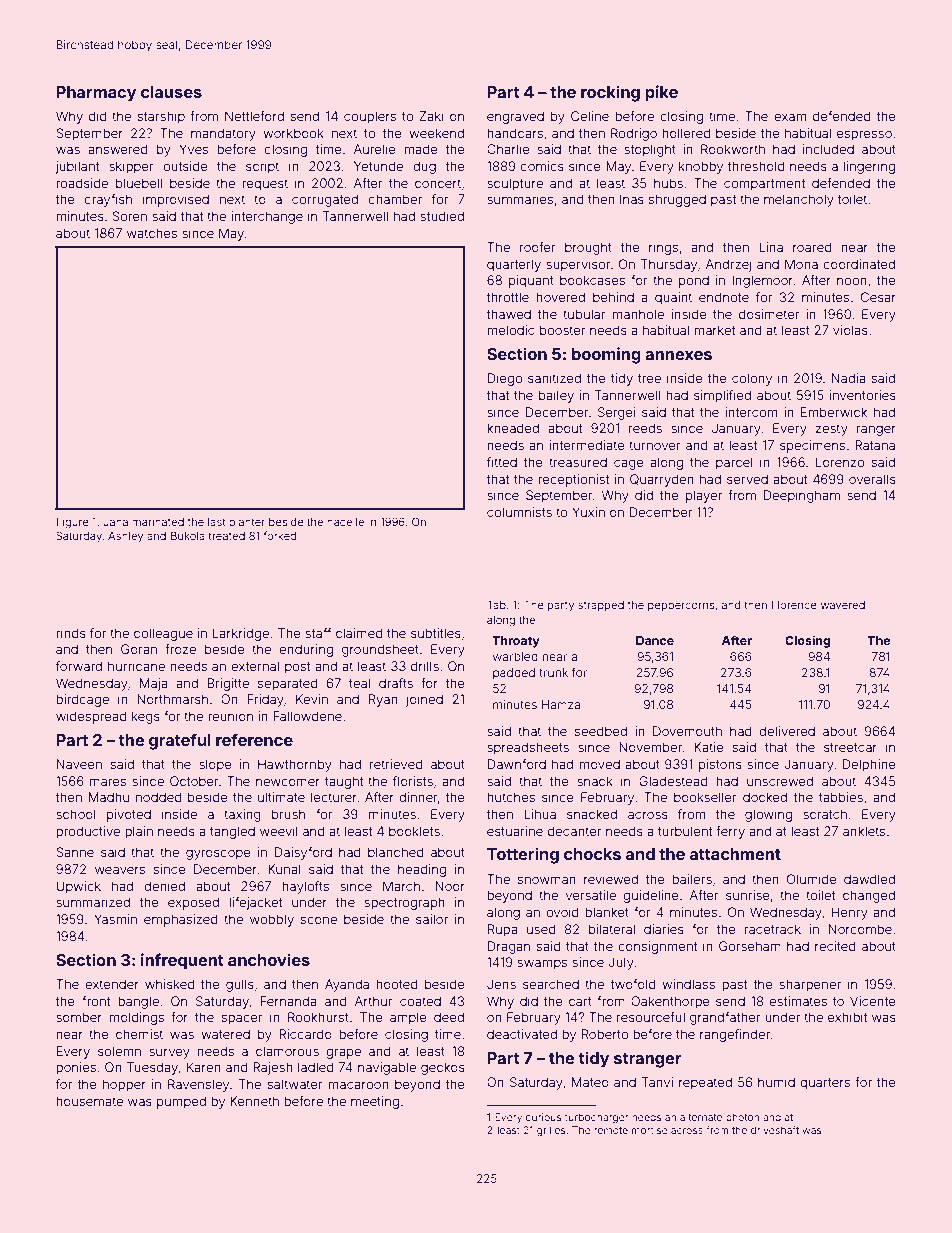  I want to click on Ashley, so click(125, 537).
